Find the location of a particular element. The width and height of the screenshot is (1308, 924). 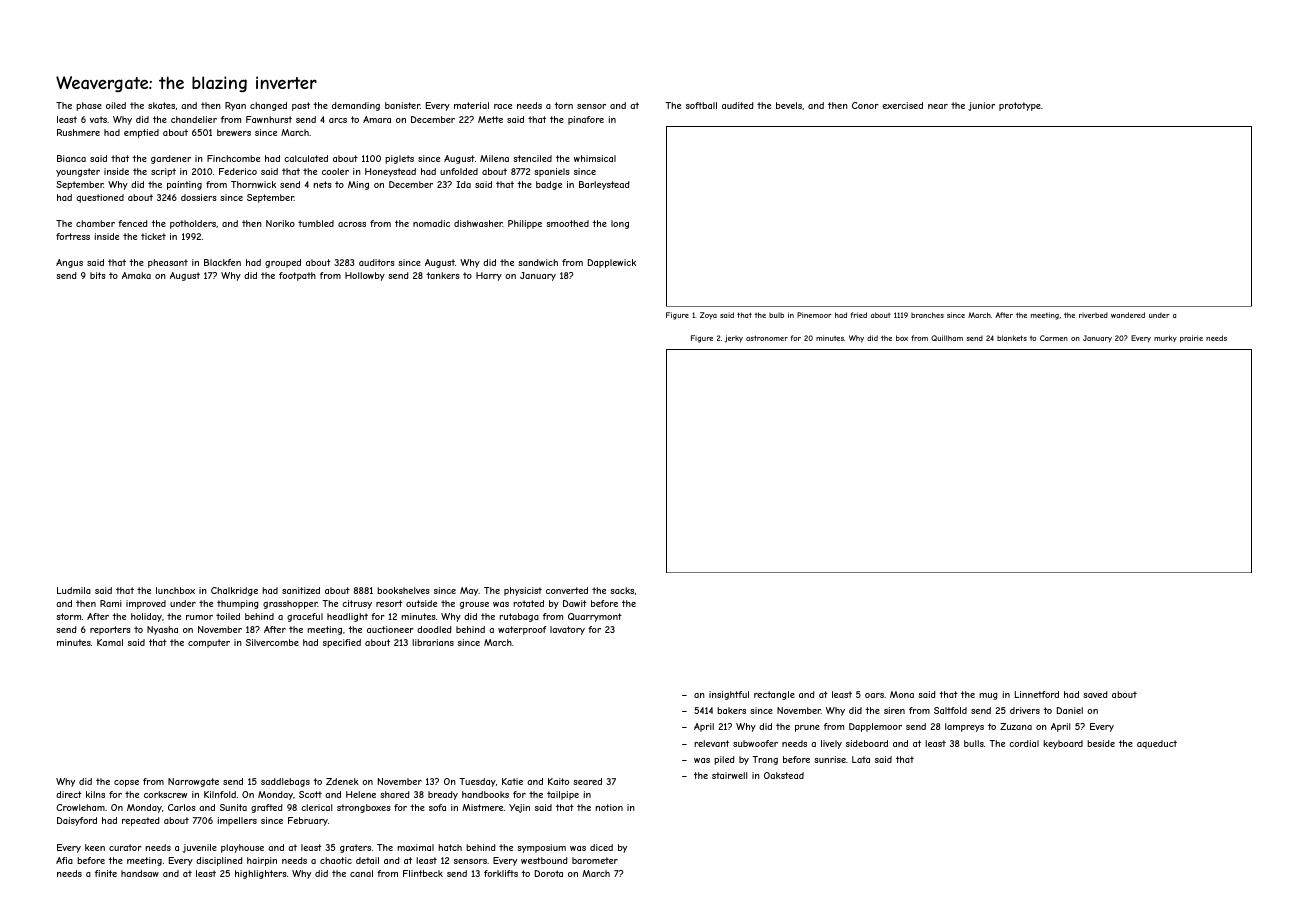

jerky is located at coordinates (733, 339).
